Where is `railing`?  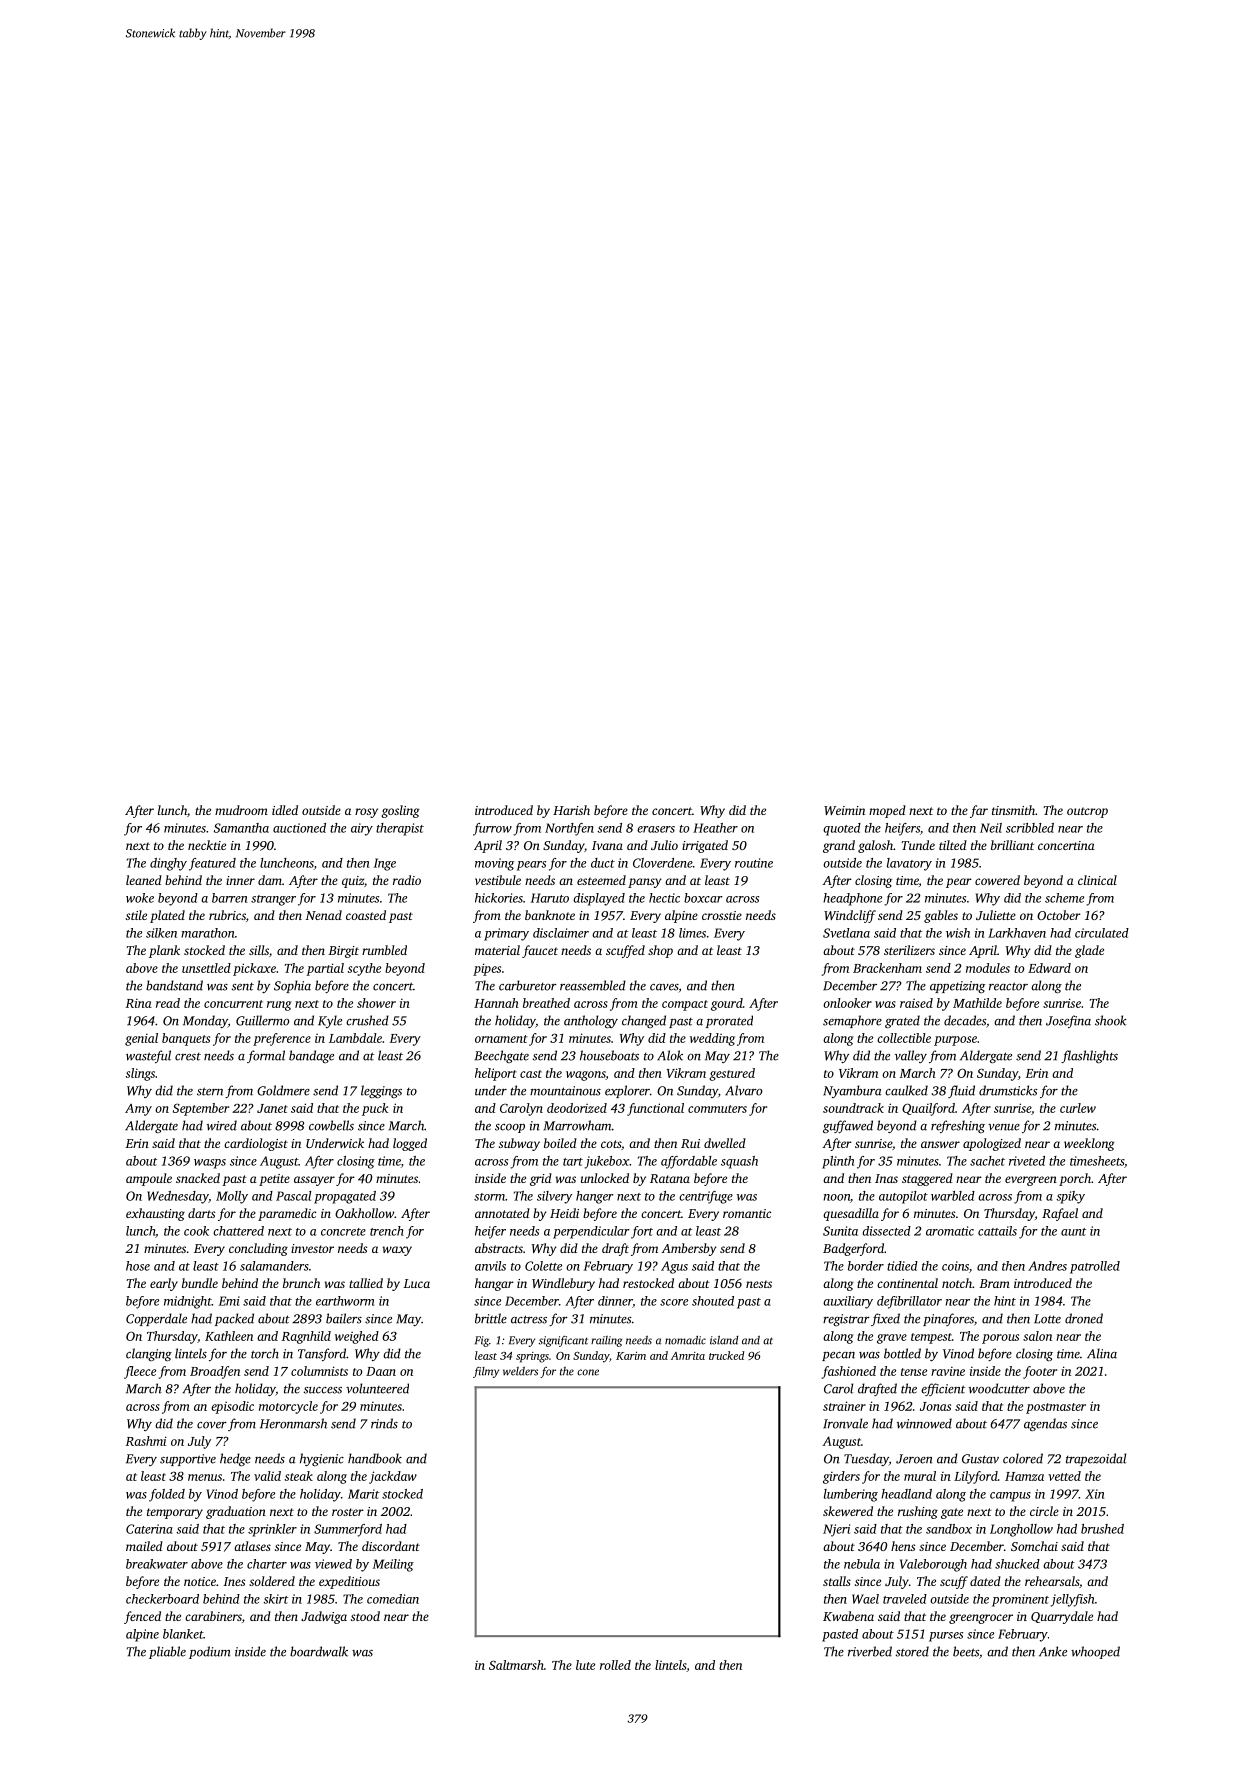
railing is located at coordinates (606, 1341).
